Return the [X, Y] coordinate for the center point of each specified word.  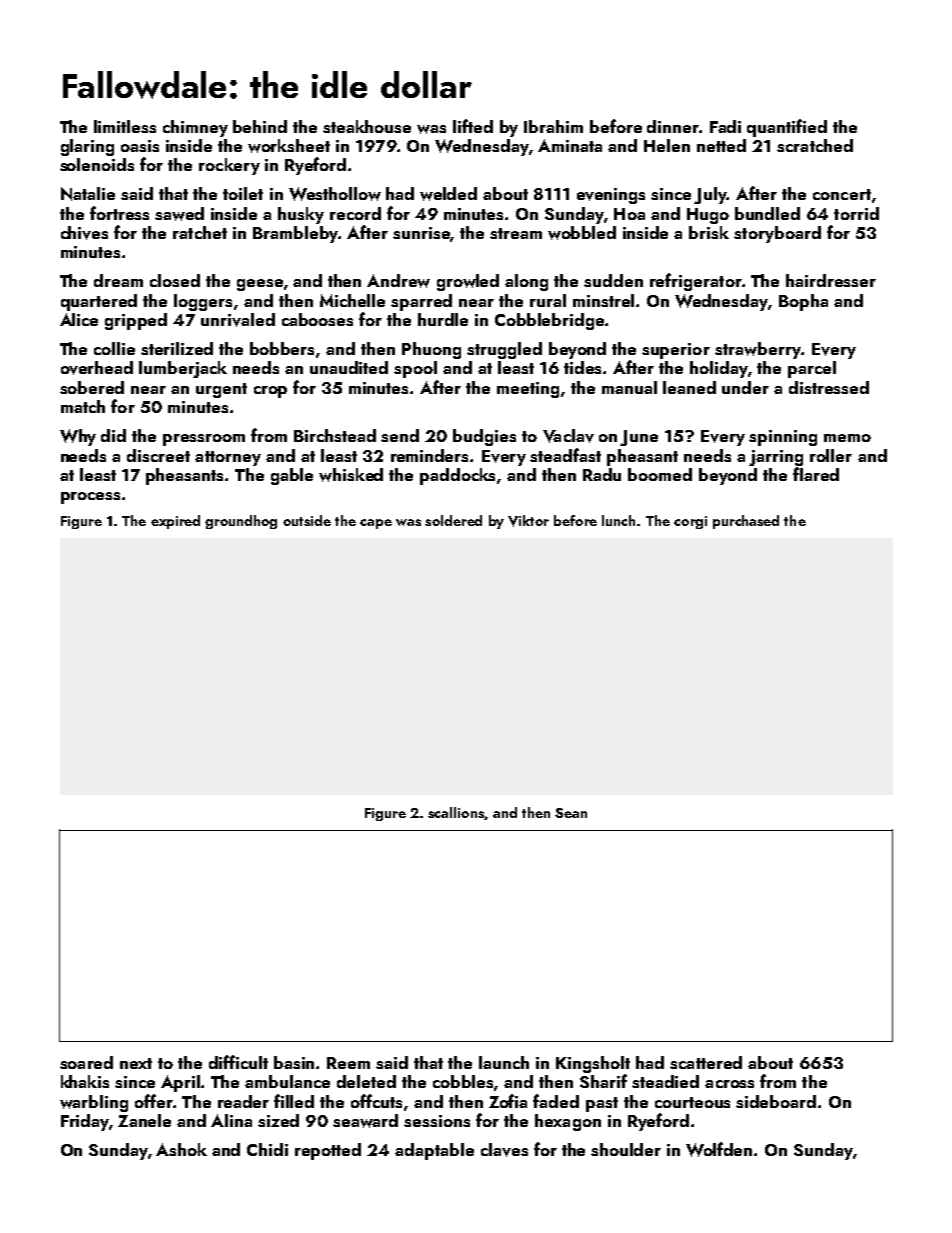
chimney [195, 128]
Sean [571, 813]
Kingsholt [593, 1064]
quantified [787, 128]
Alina [231, 1120]
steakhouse [367, 126]
